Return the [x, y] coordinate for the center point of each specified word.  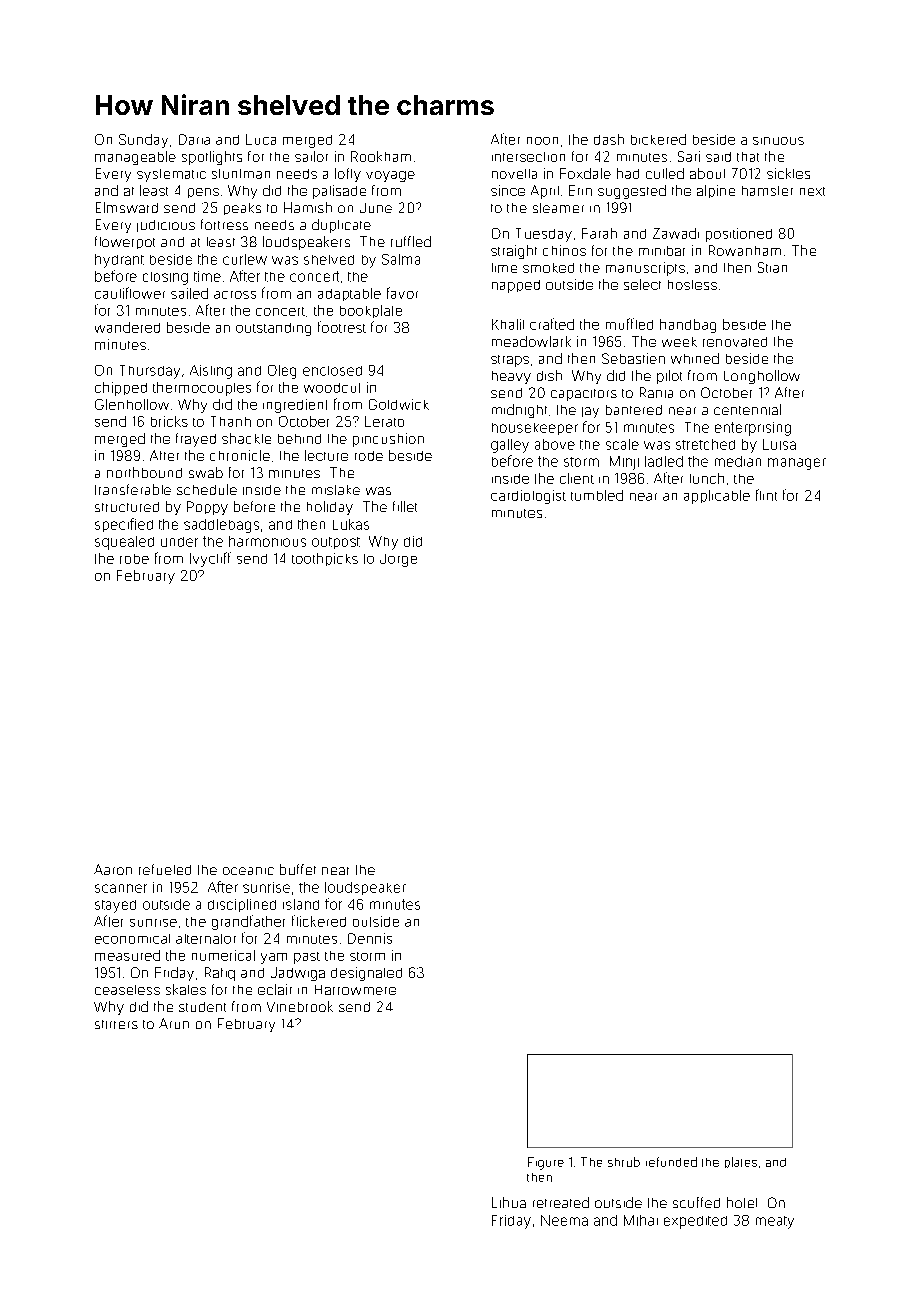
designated [366, 974]
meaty [775, 1222]
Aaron [113, 869]
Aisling [211, 372]
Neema [564, 1220]
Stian [772, 267]
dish [549, 375]
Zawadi [676, 233]
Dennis [370, 938]
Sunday [143, 141]
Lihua [509, 1202]
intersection [528, 157]
